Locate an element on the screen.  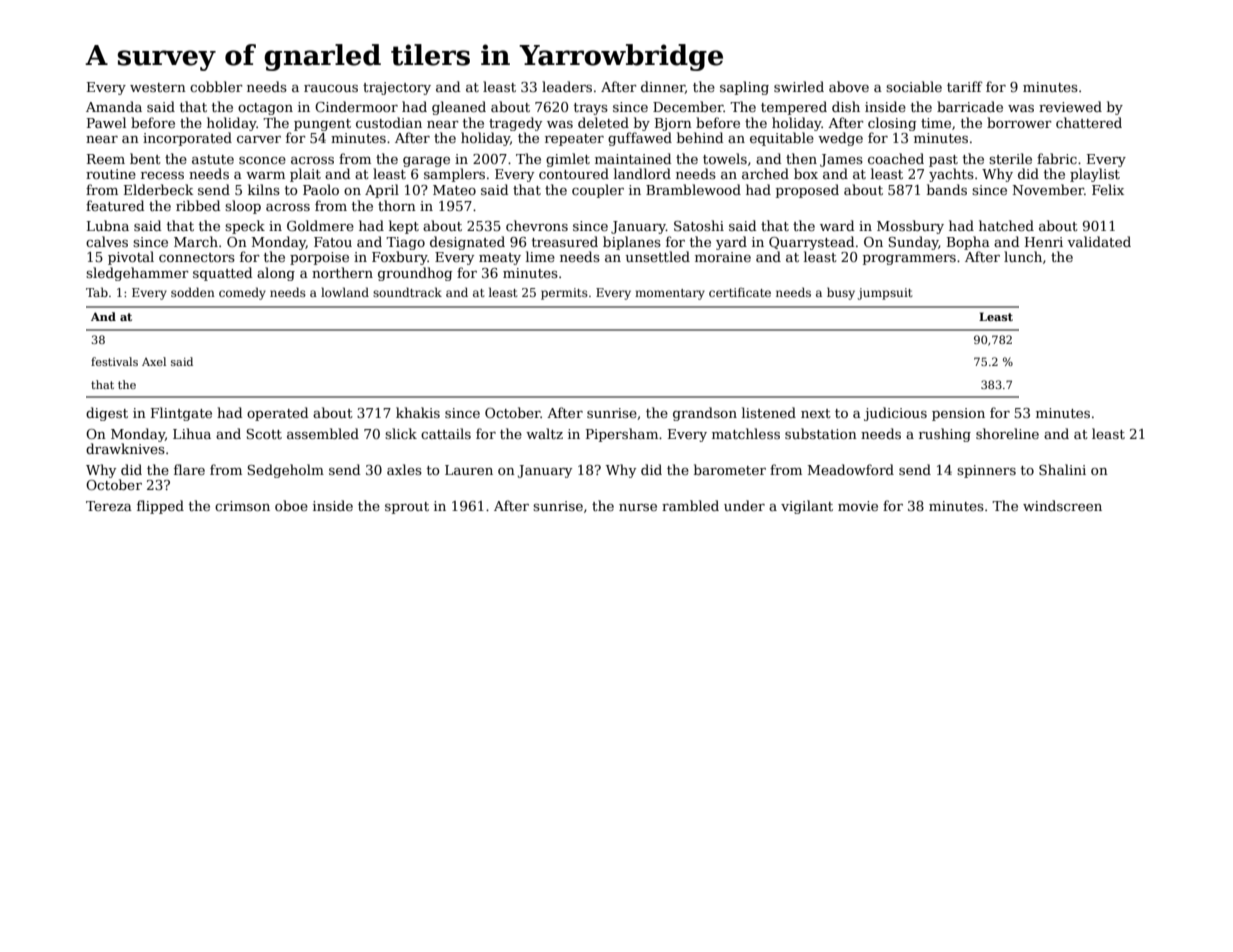
windscreen is located at coordinates (1062, 505).
